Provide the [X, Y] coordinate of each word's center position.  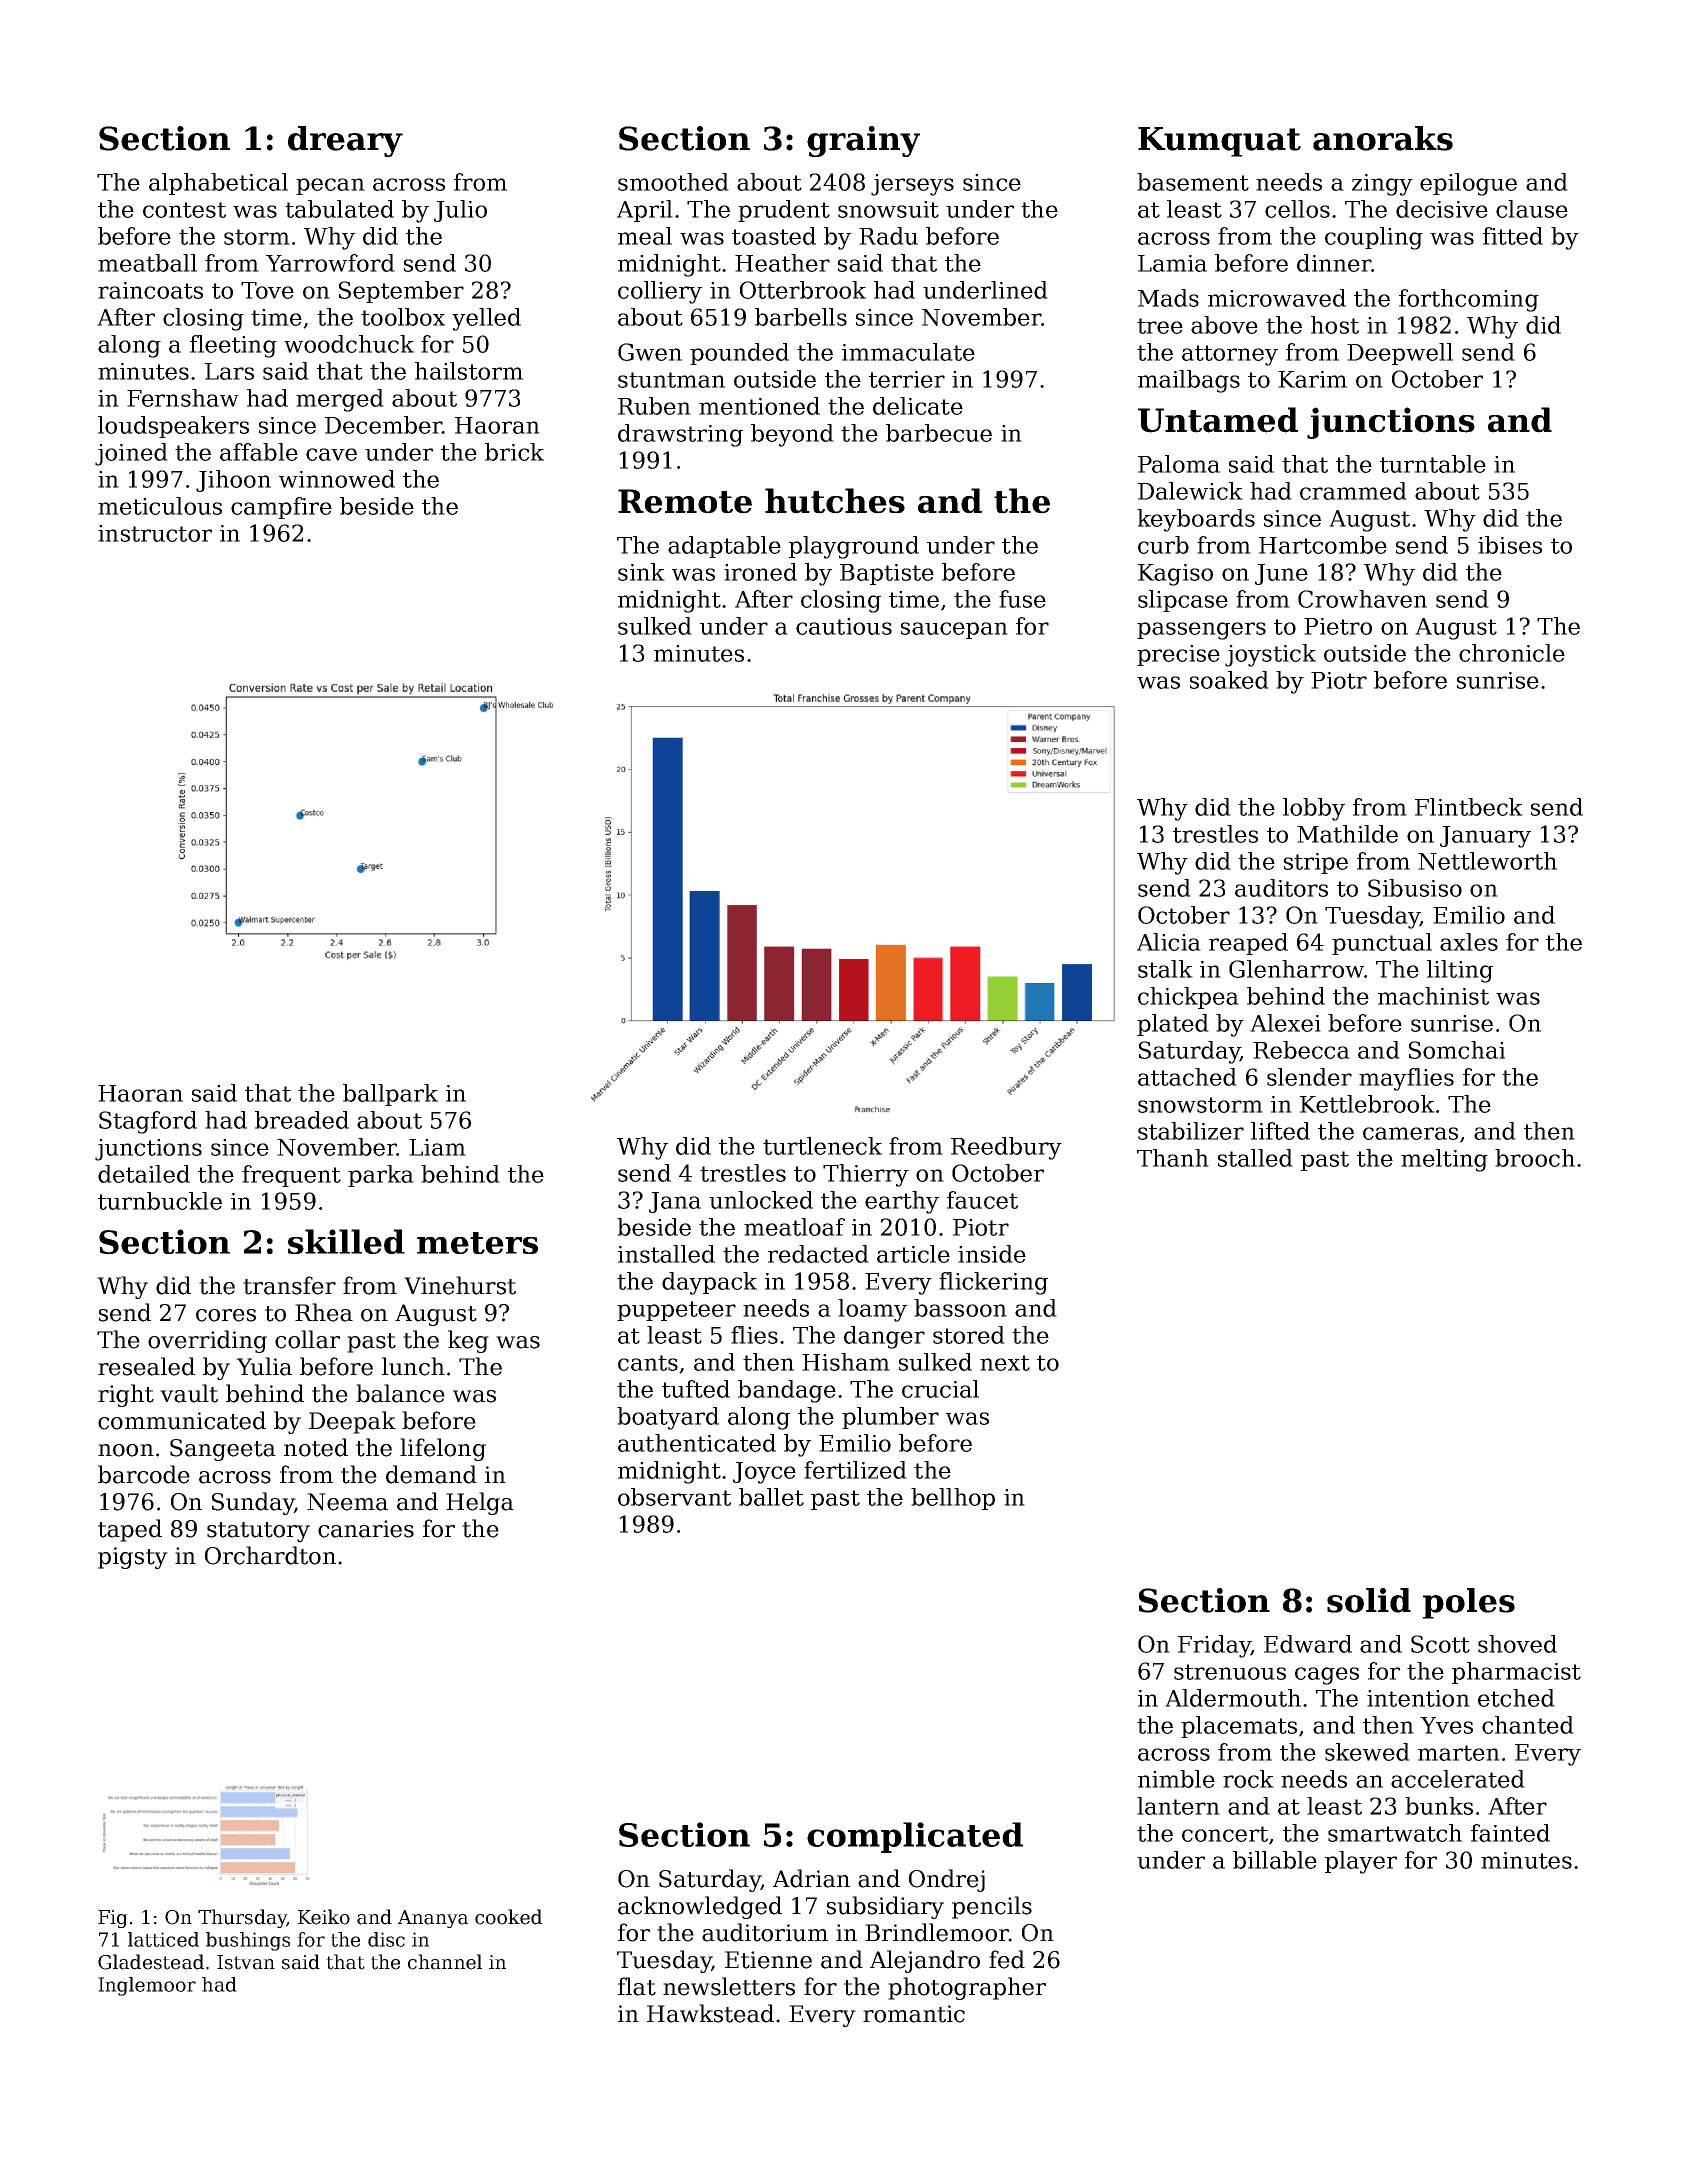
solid [1369, 1600]
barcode [144, 1474]
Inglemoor [147, 1986]
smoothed [673, 182]
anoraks [1383, 138]
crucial [940, 1389]
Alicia [1169, 942]
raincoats [150, 290]
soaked [1229, 680]
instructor [155, 533]
